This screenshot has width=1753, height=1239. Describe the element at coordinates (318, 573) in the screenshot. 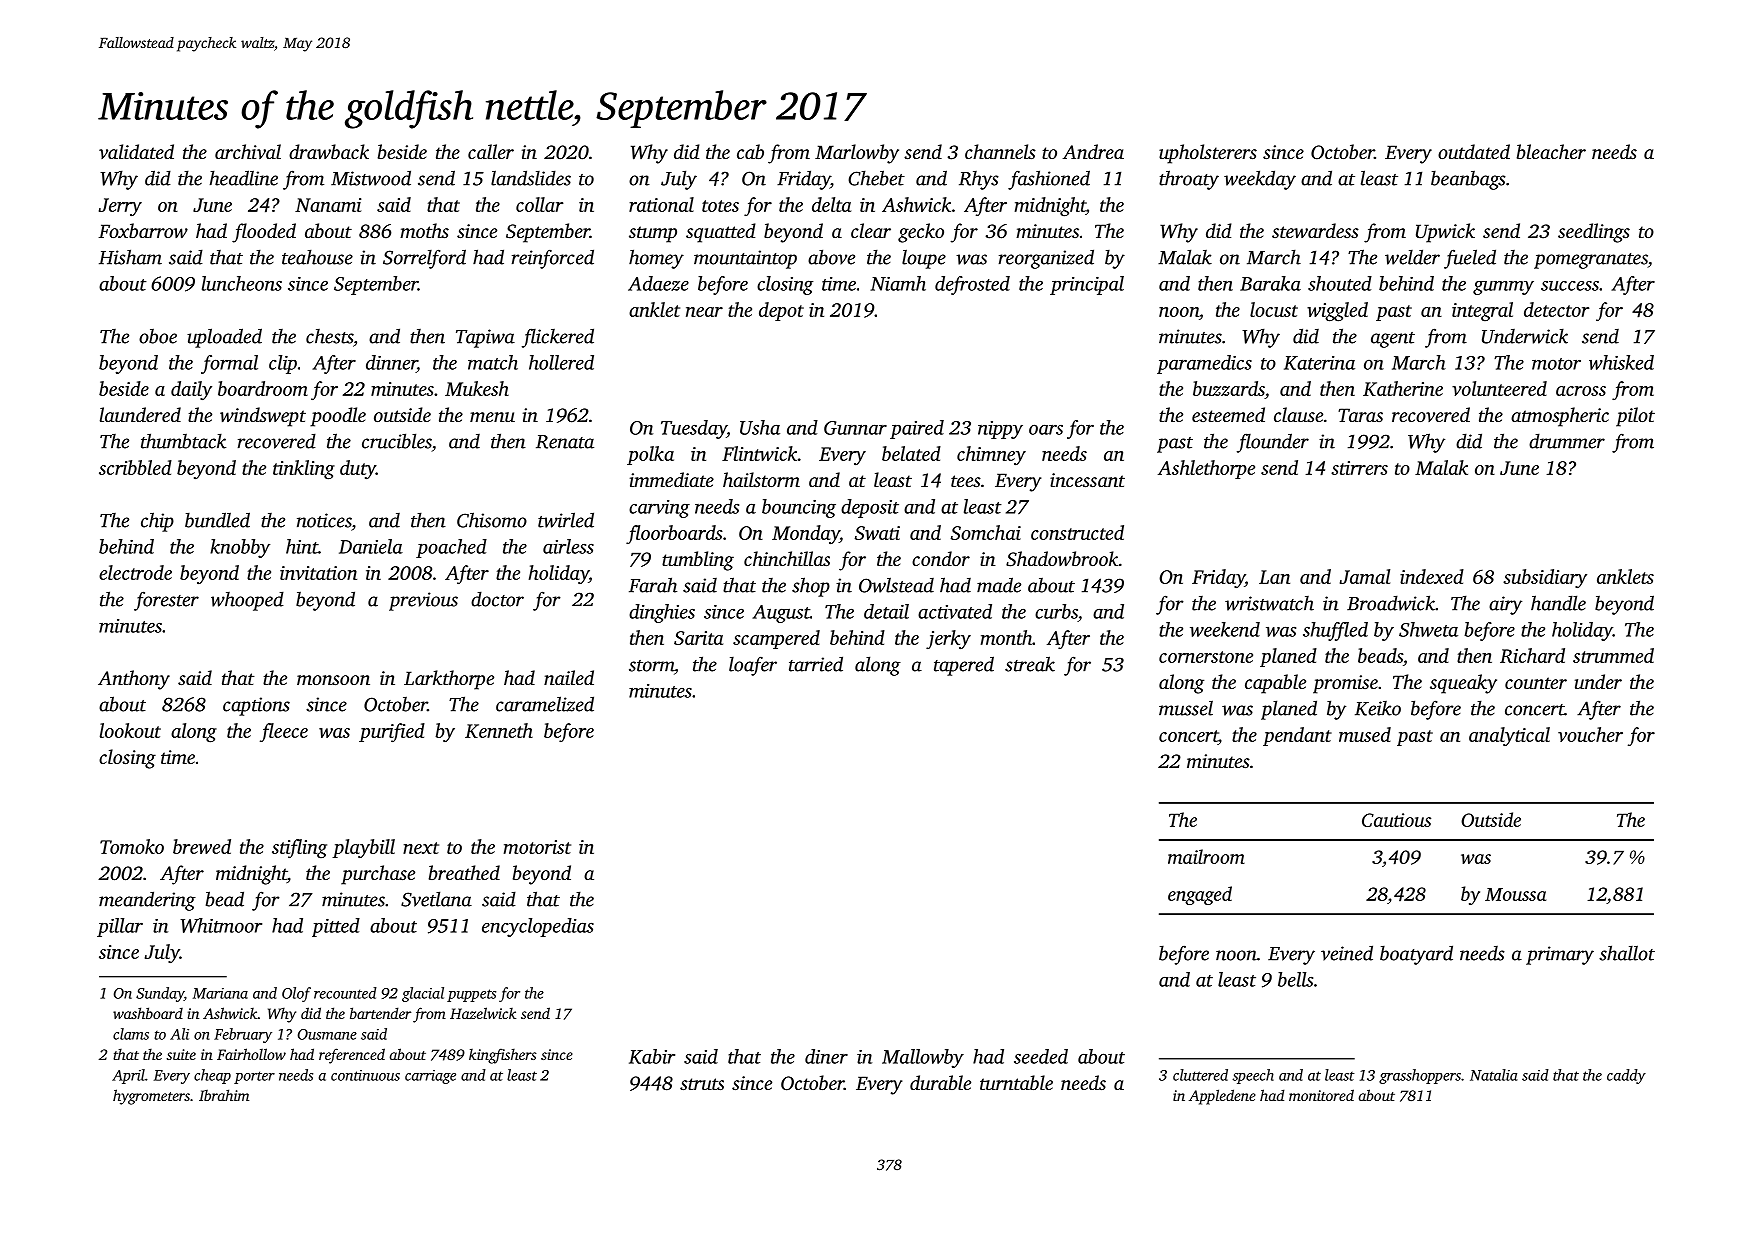

I see `invitation` at that location.
